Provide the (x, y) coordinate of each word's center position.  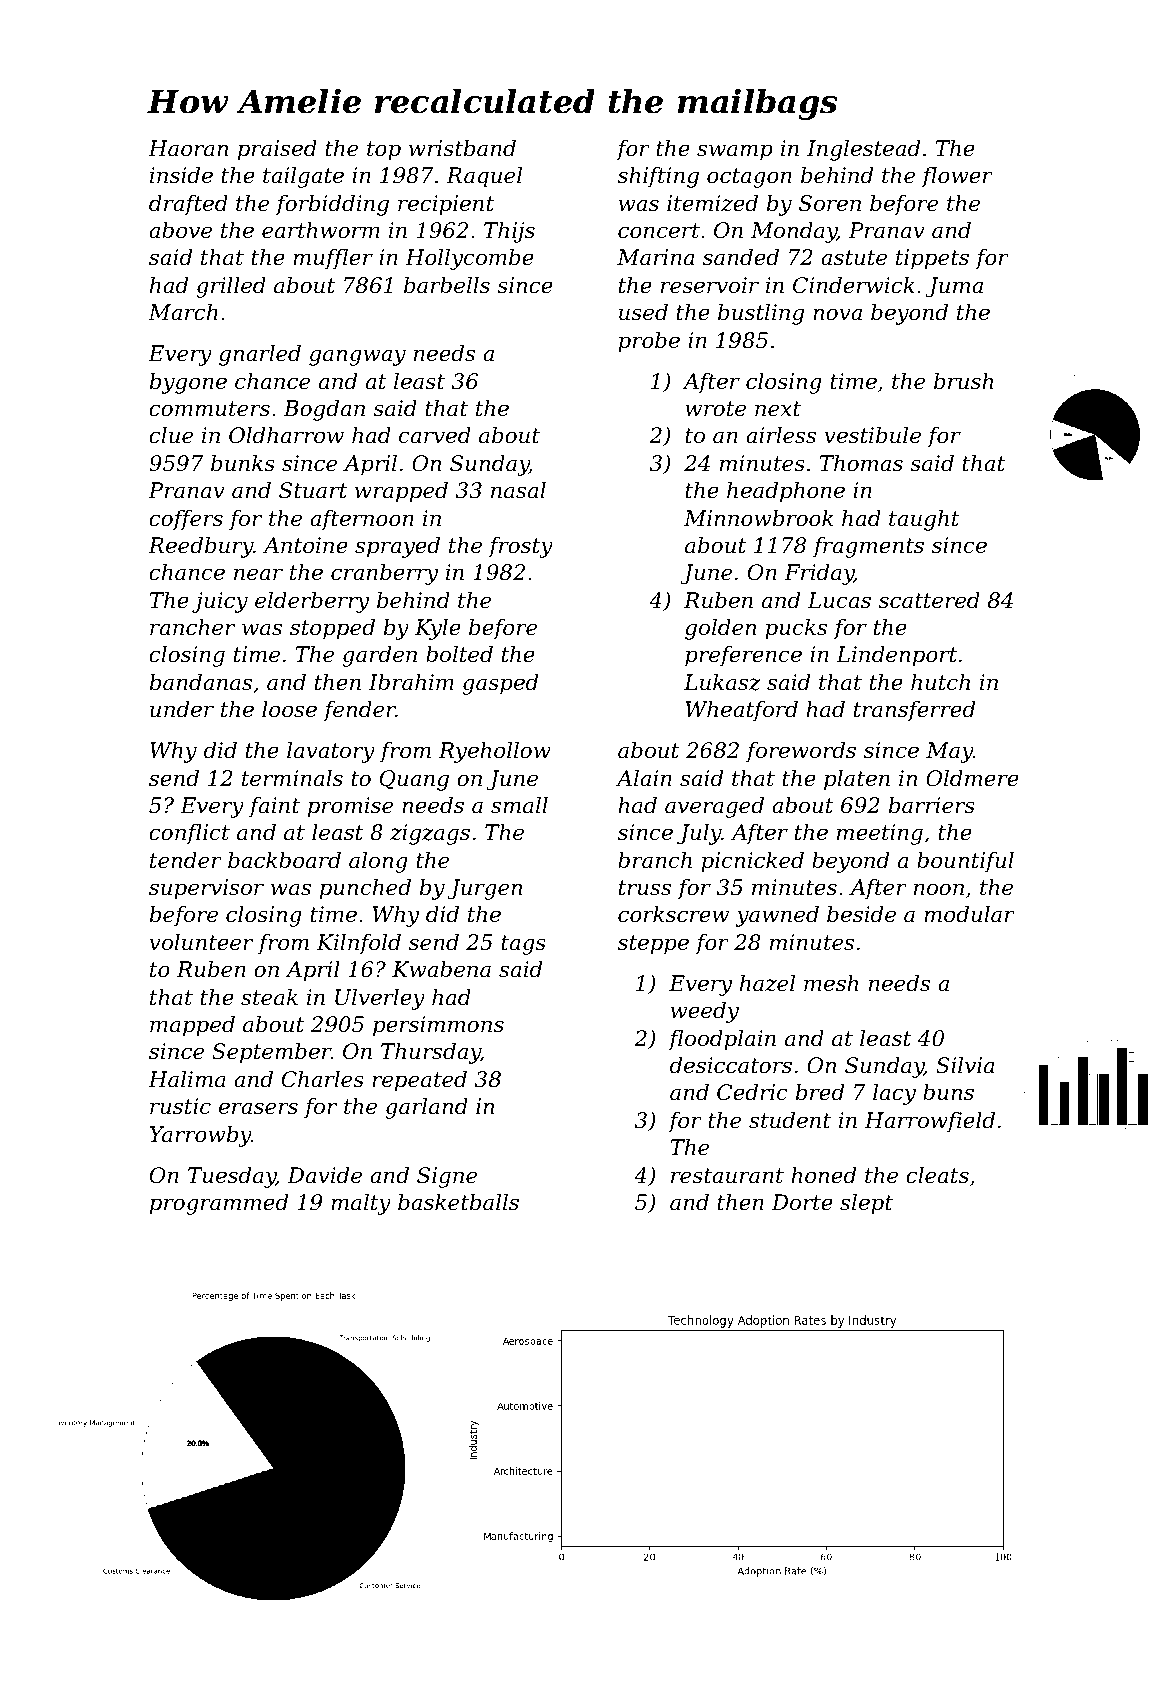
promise (350, 807)
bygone (188, 383)
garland (426, 1108)
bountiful (965, 862)
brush (963, 381)
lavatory (331, 752)
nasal (518, 490)
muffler (333, 259)
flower (957, 177)
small (519, 805)
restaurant (727, 1176)
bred (820, 1092)
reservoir (710, 285)
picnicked (752, 862)
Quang (414, 780)
